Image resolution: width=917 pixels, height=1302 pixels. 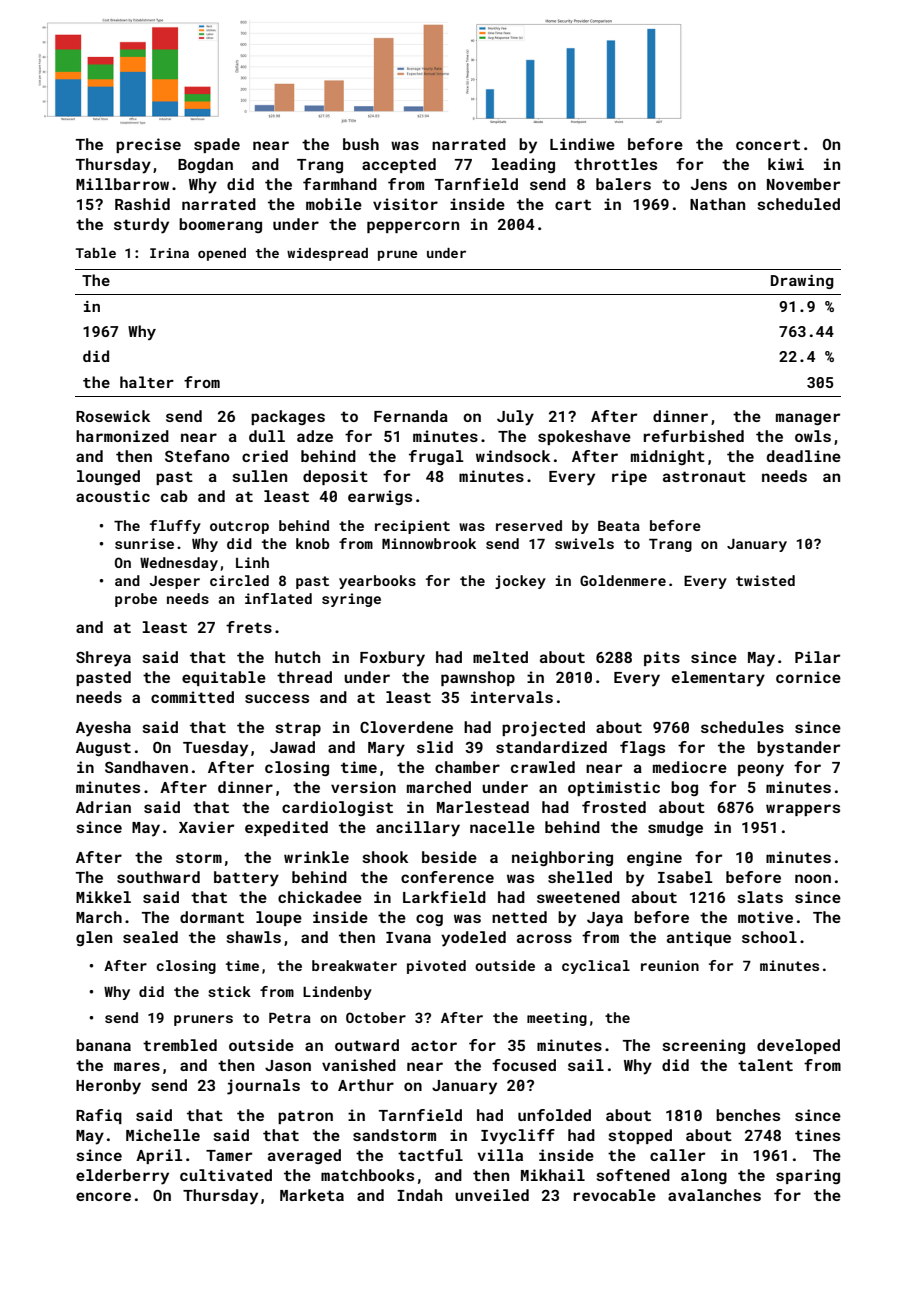 I want to click on frugal, so click(x=436, y=457).
